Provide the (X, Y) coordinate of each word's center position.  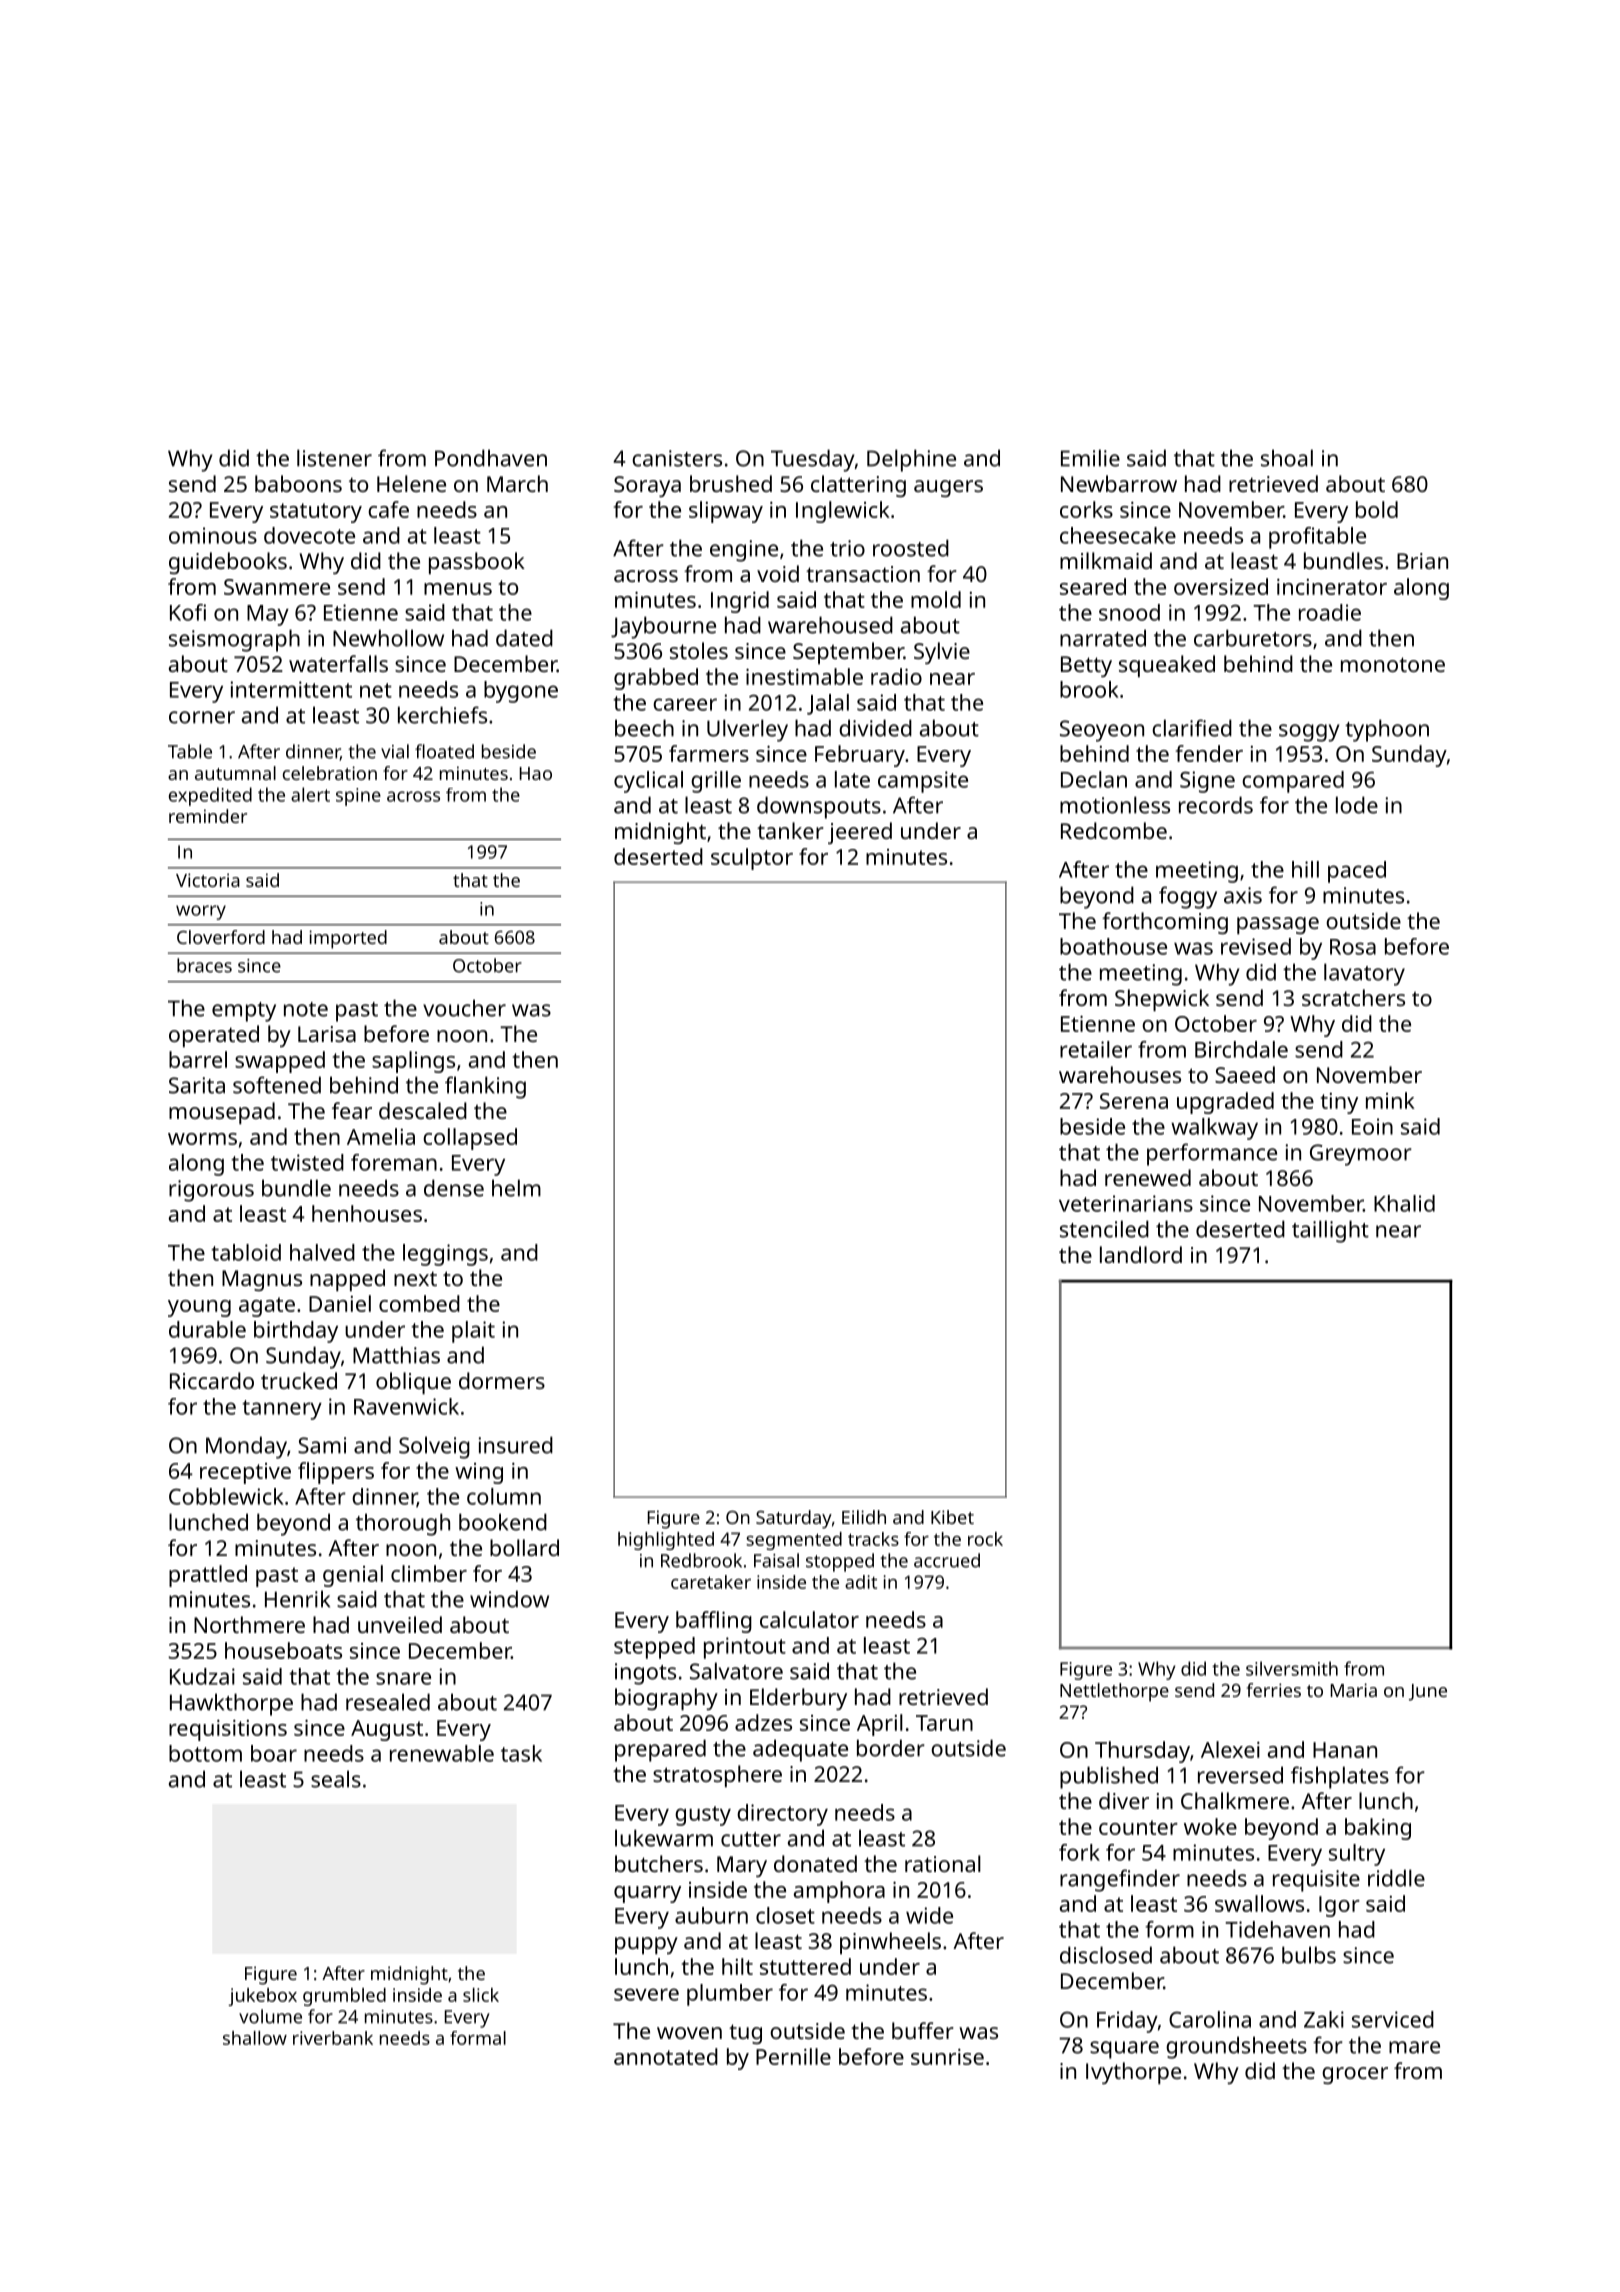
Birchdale (1241, 1049)
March (517, 483)
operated (214, 1036)
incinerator (1332, 587)
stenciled (1104, 1229)
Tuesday (812, 460)
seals (336, 1779)
